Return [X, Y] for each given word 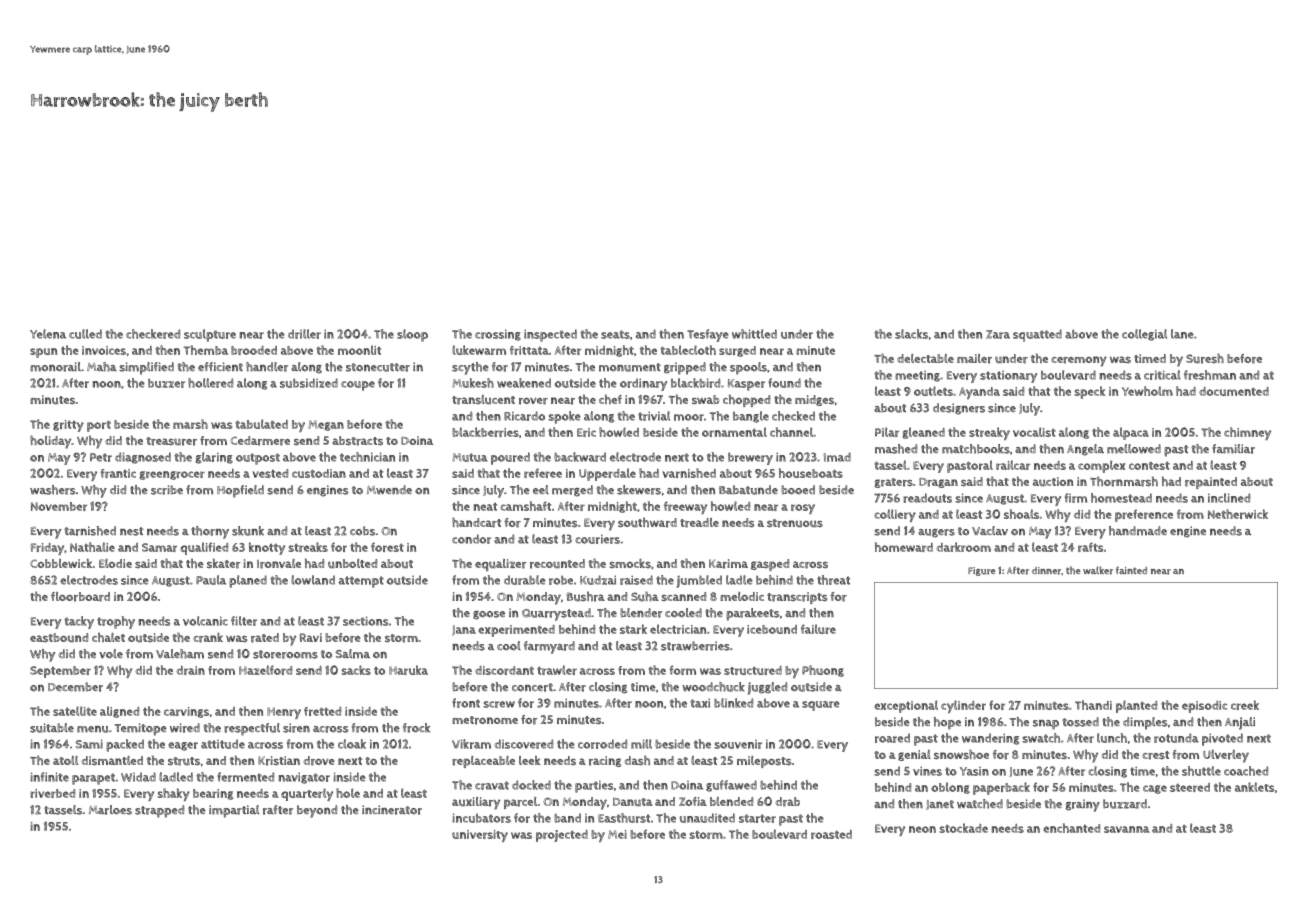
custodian [319, 473]
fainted [1131, 570]
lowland [313, 580]
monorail [55, 367]
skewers [639, 490]
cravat [492, 785]
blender [641, 613]
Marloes [110, 810]
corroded [602, 744]
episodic [1204, 707]
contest [1149, 465]
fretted [322, 711]
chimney [1247, 433]
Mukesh [473, 383]
